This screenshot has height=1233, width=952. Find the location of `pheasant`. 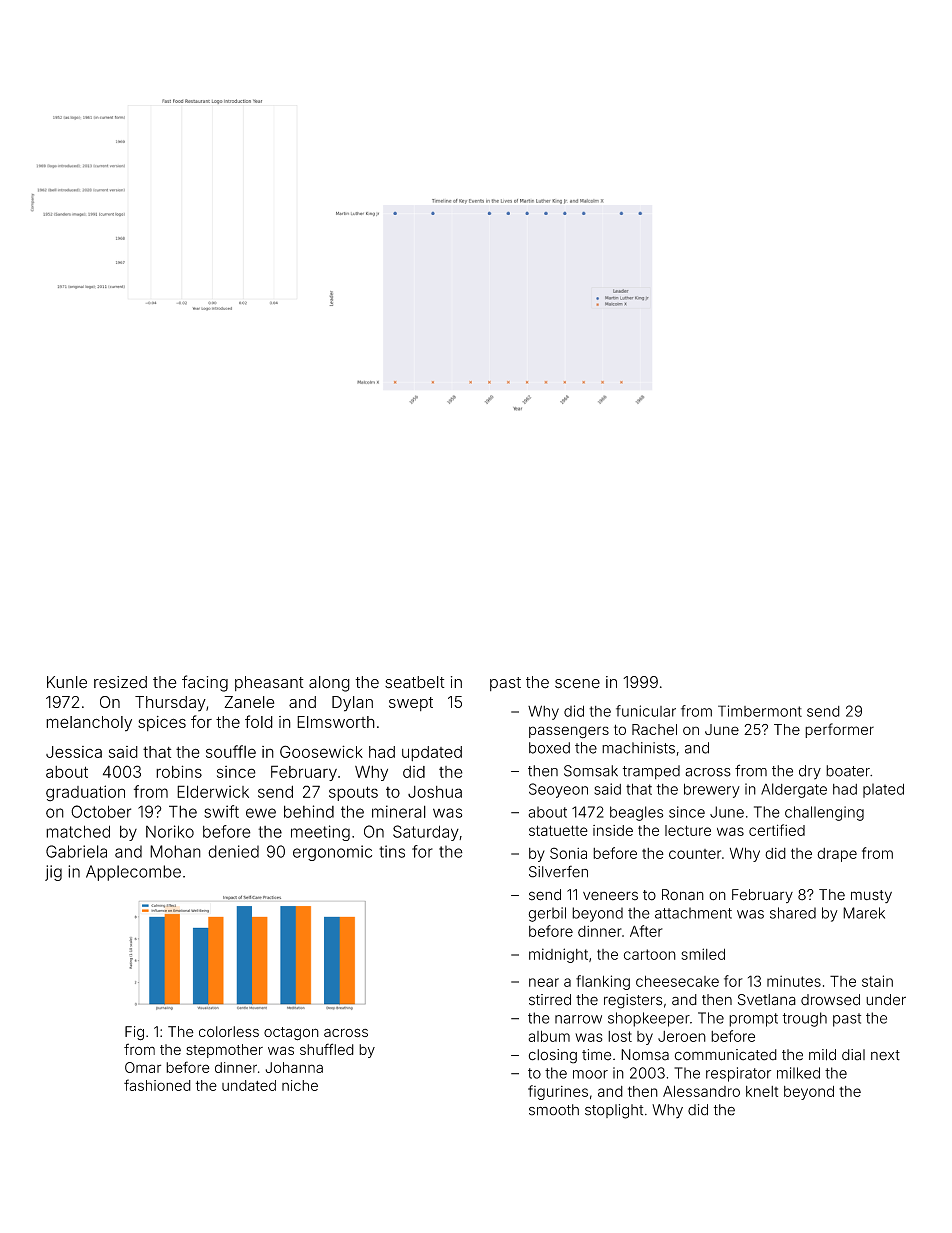

pheasant is located at coordinates (269, 683).
